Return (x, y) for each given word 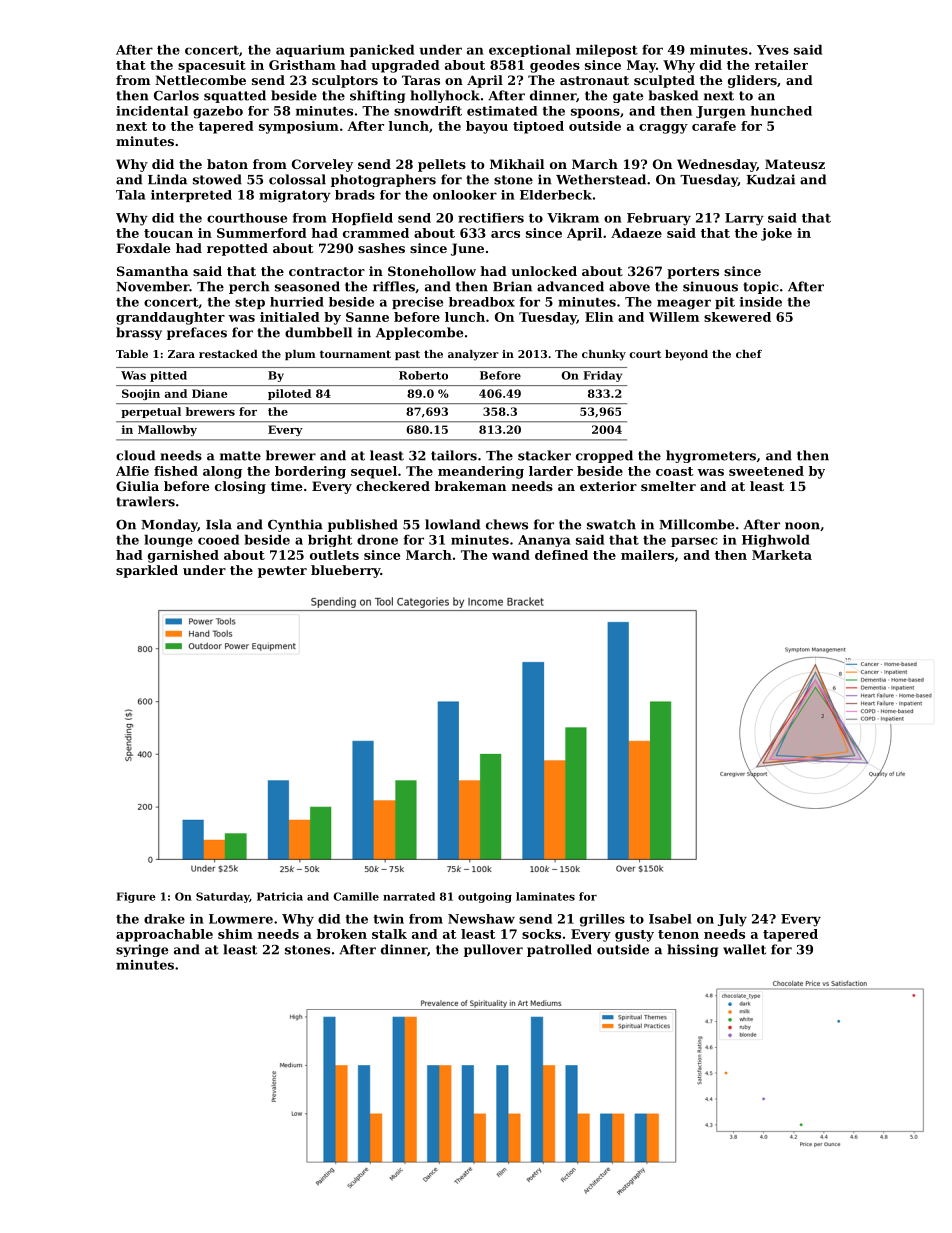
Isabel (670, 919)
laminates (545, 896)
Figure (136, 897)
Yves (773, 50)
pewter (282, 572)
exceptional (530, 50)
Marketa (782, 555)
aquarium (310, 51)
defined (561, 555)
